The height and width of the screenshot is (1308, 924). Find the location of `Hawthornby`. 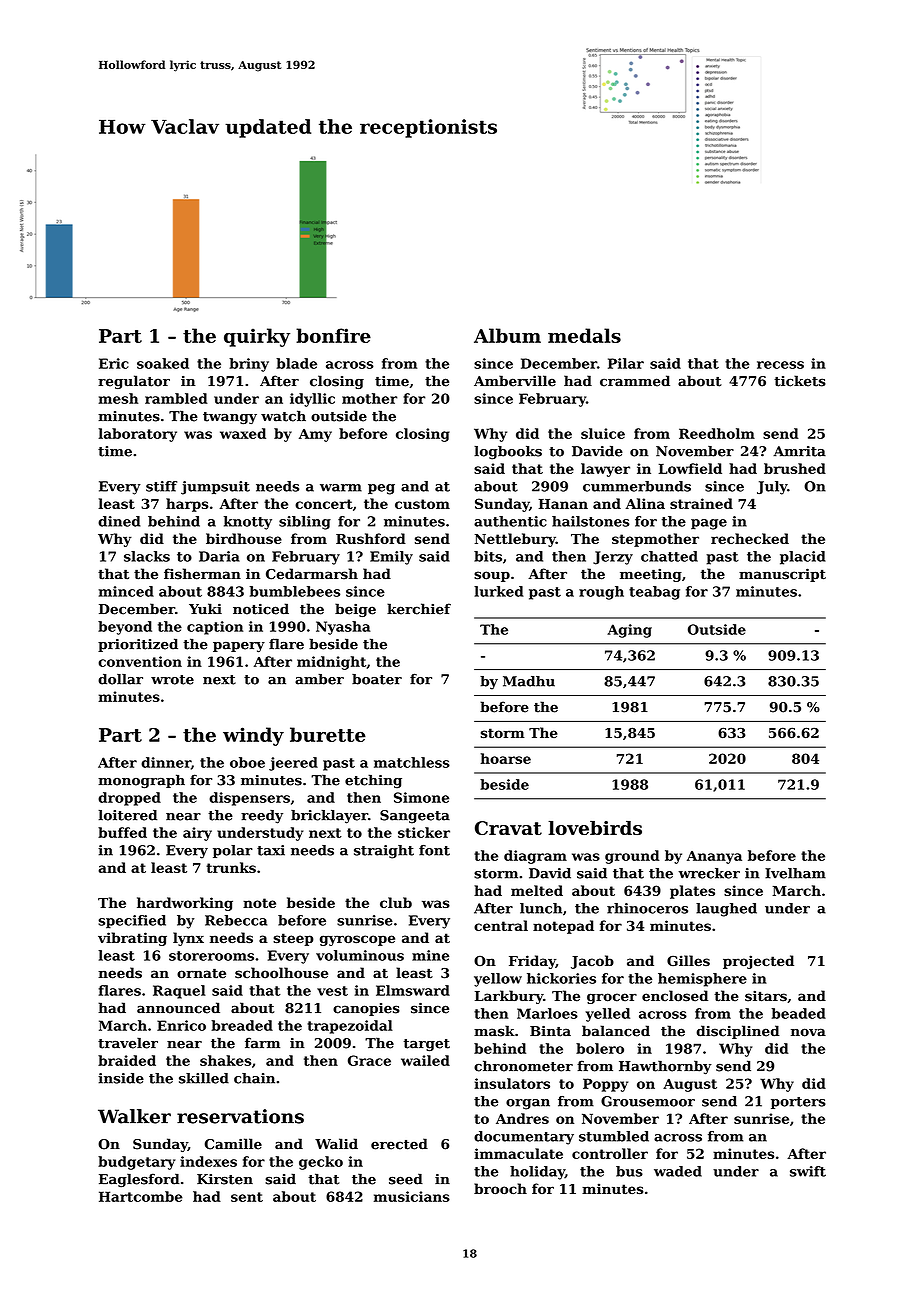

Hawthornby is located at coordinates (665, 1067).
